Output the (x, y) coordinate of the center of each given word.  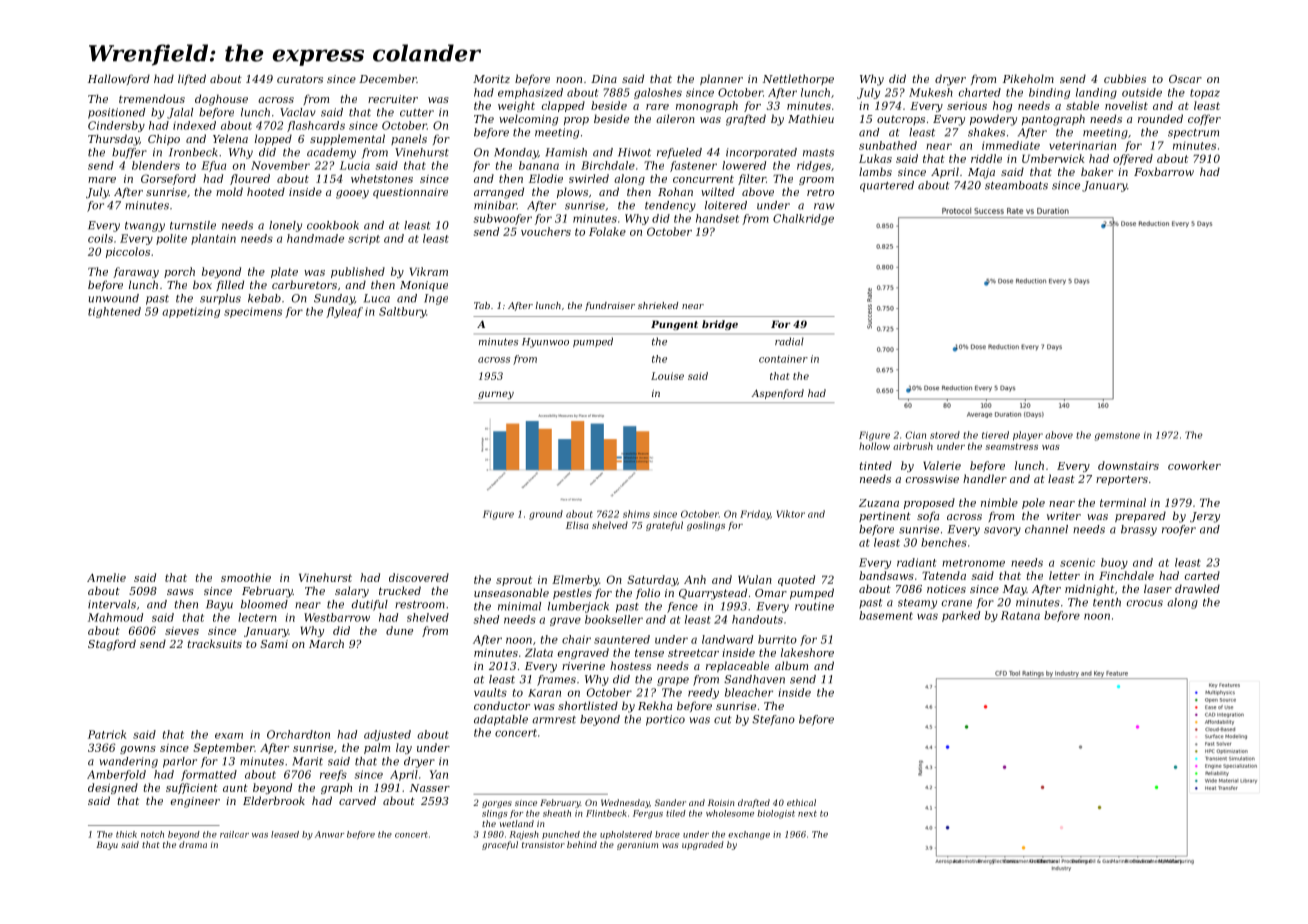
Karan (544, 693)
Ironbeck (193, 152)
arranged (499, 193)
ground (546, 515)
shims (636, 514)
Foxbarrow (1164, 171)
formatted (209, 775)
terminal (1123, 502)
